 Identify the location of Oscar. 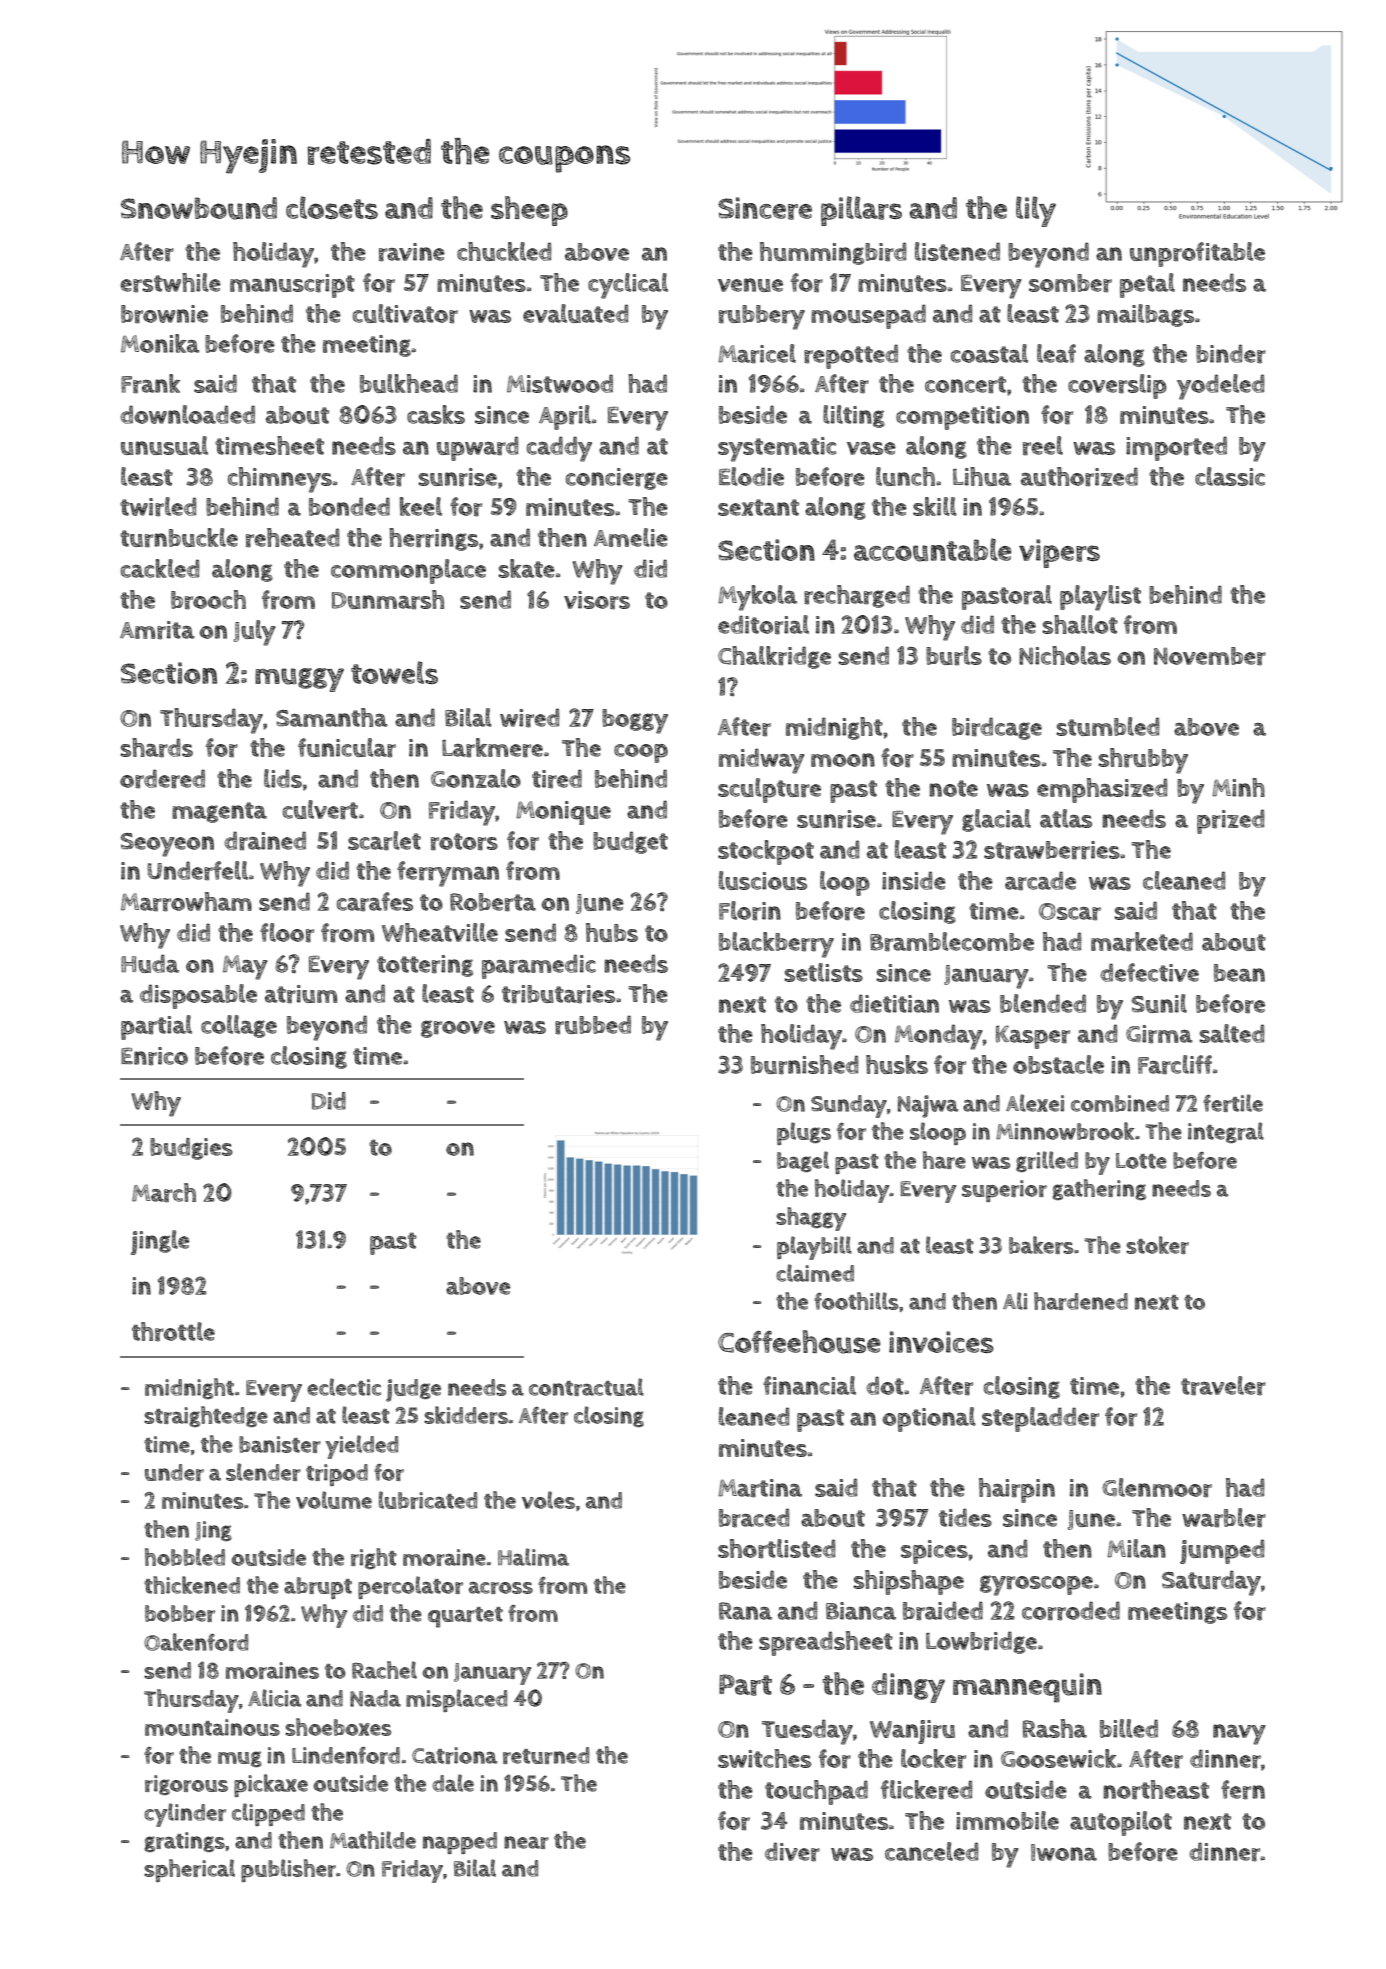
(1070, 912).
